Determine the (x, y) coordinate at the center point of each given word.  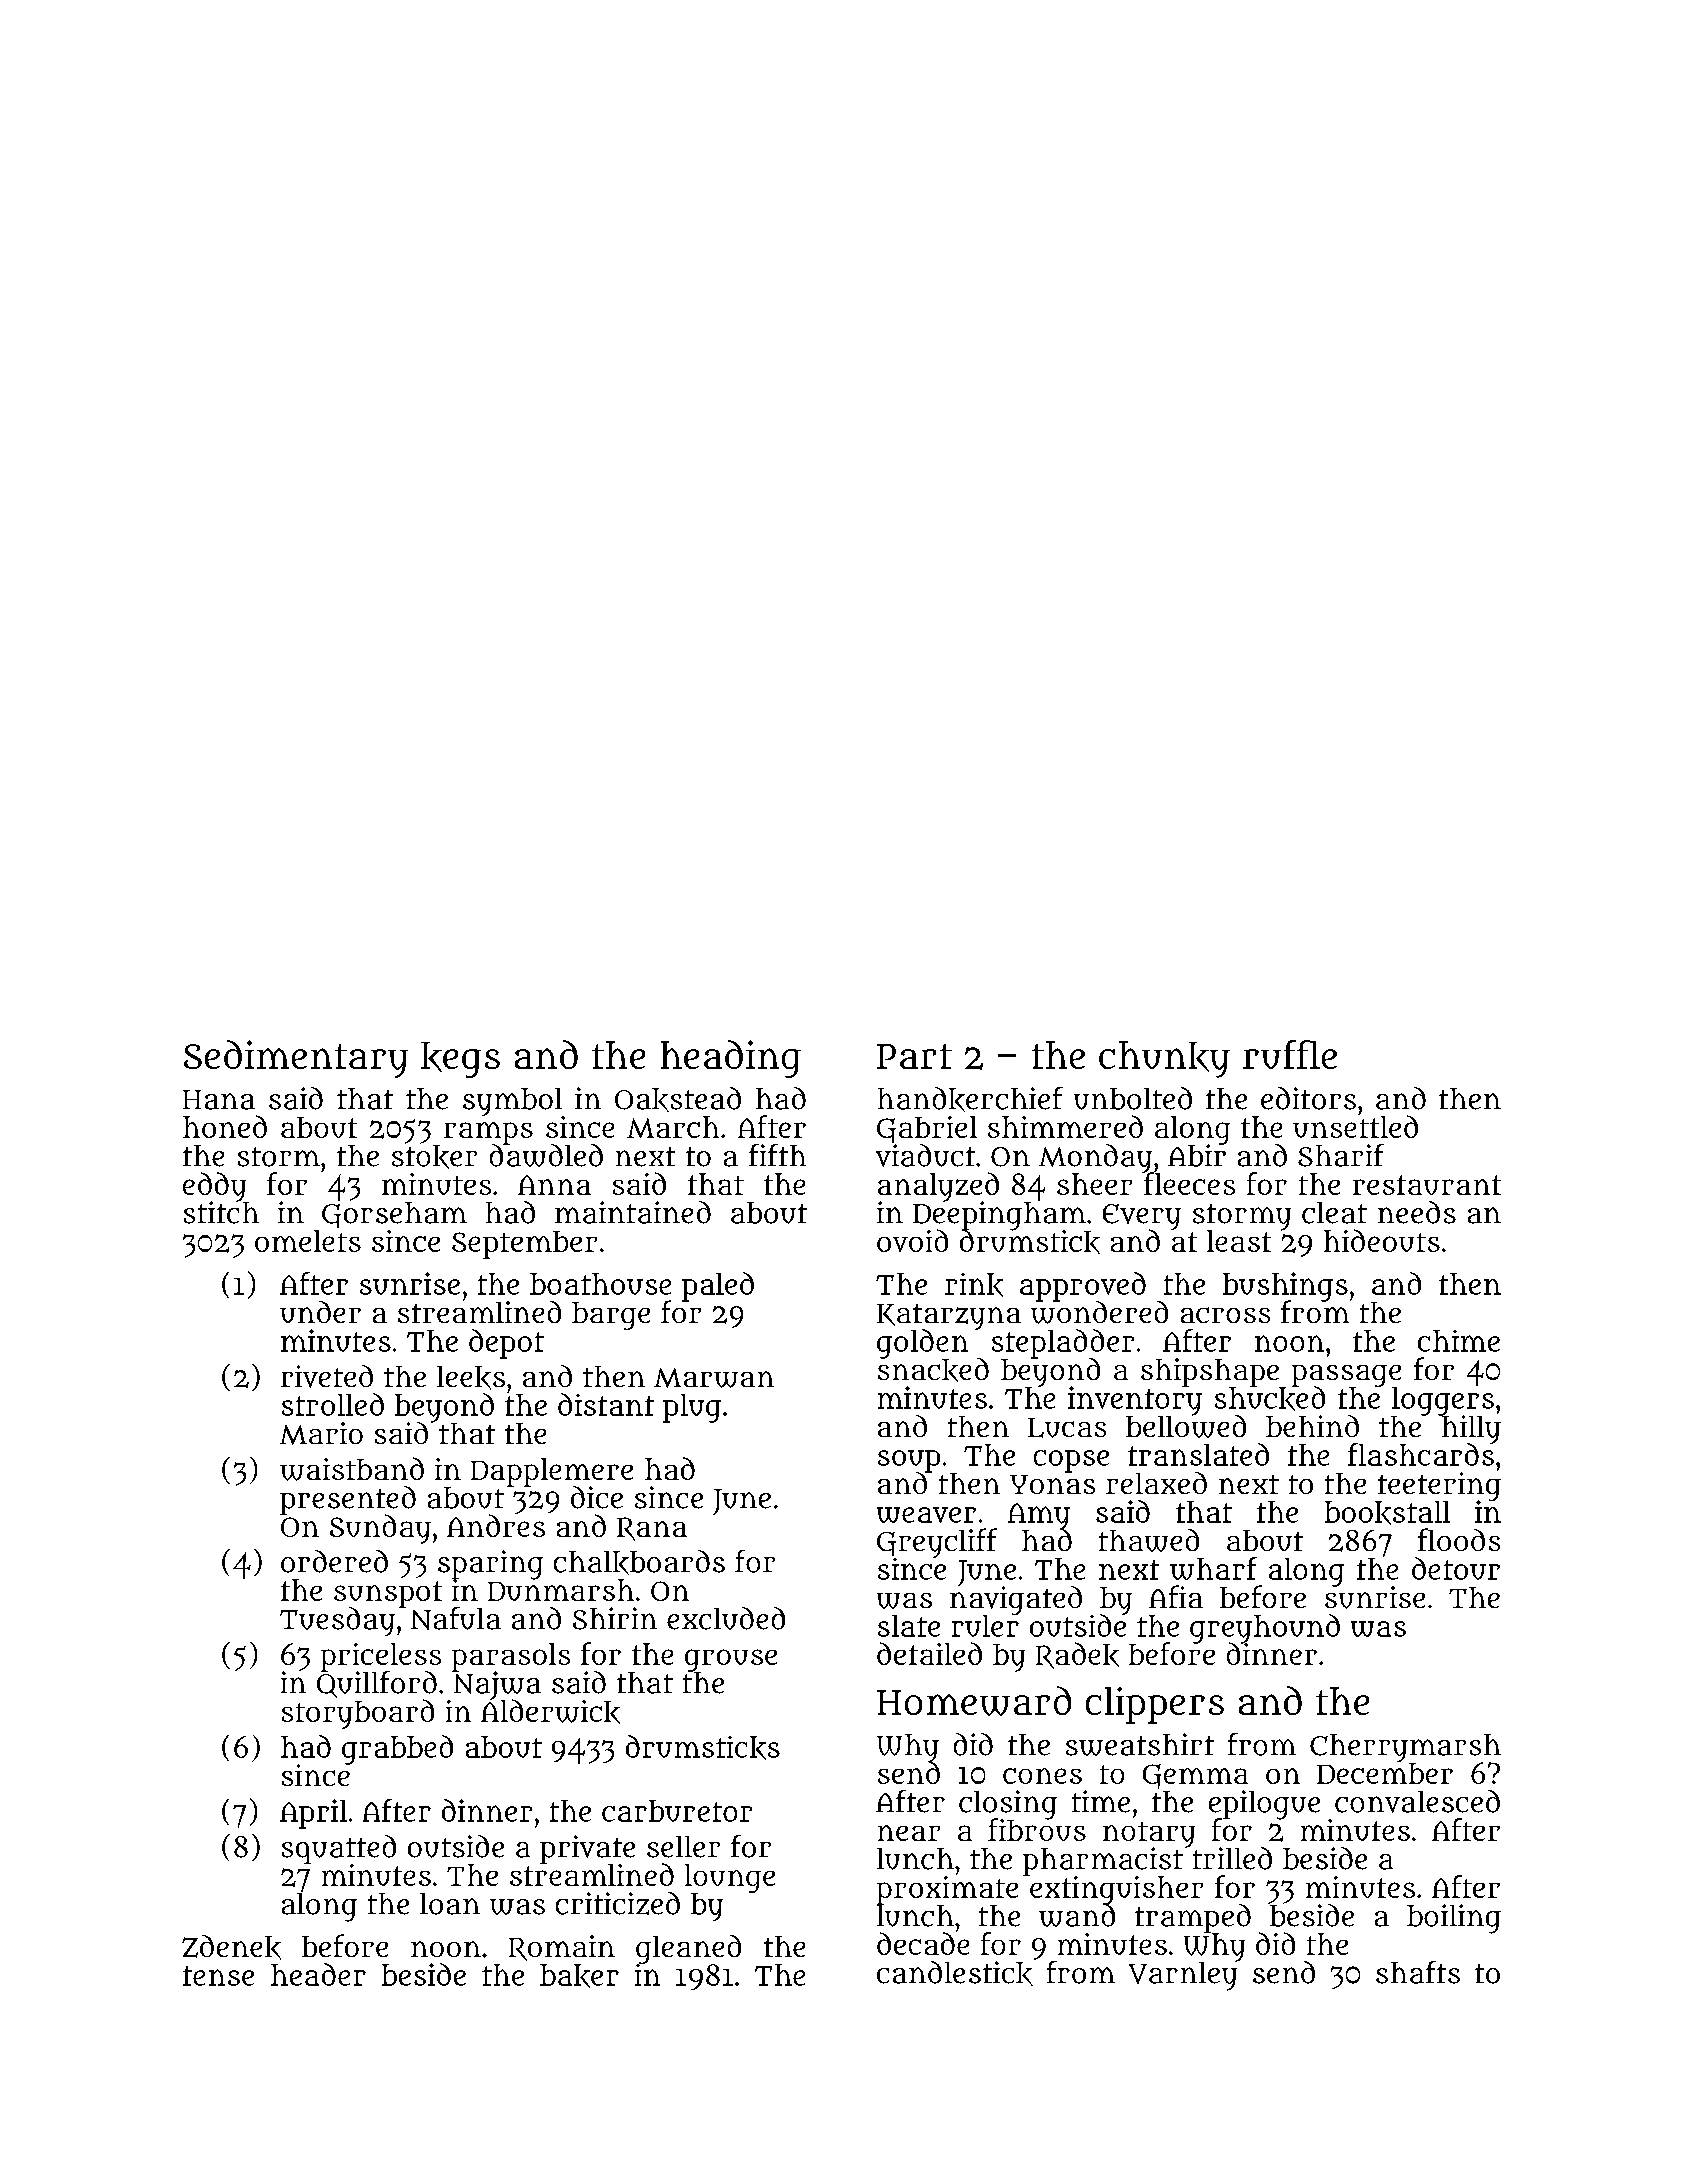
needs (1417, 1212)
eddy (214, 1187)
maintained (633, 1212)
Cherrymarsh (1405, 1748)
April (313, 1814)
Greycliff (937, 1543)
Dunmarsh (561, 1590)
